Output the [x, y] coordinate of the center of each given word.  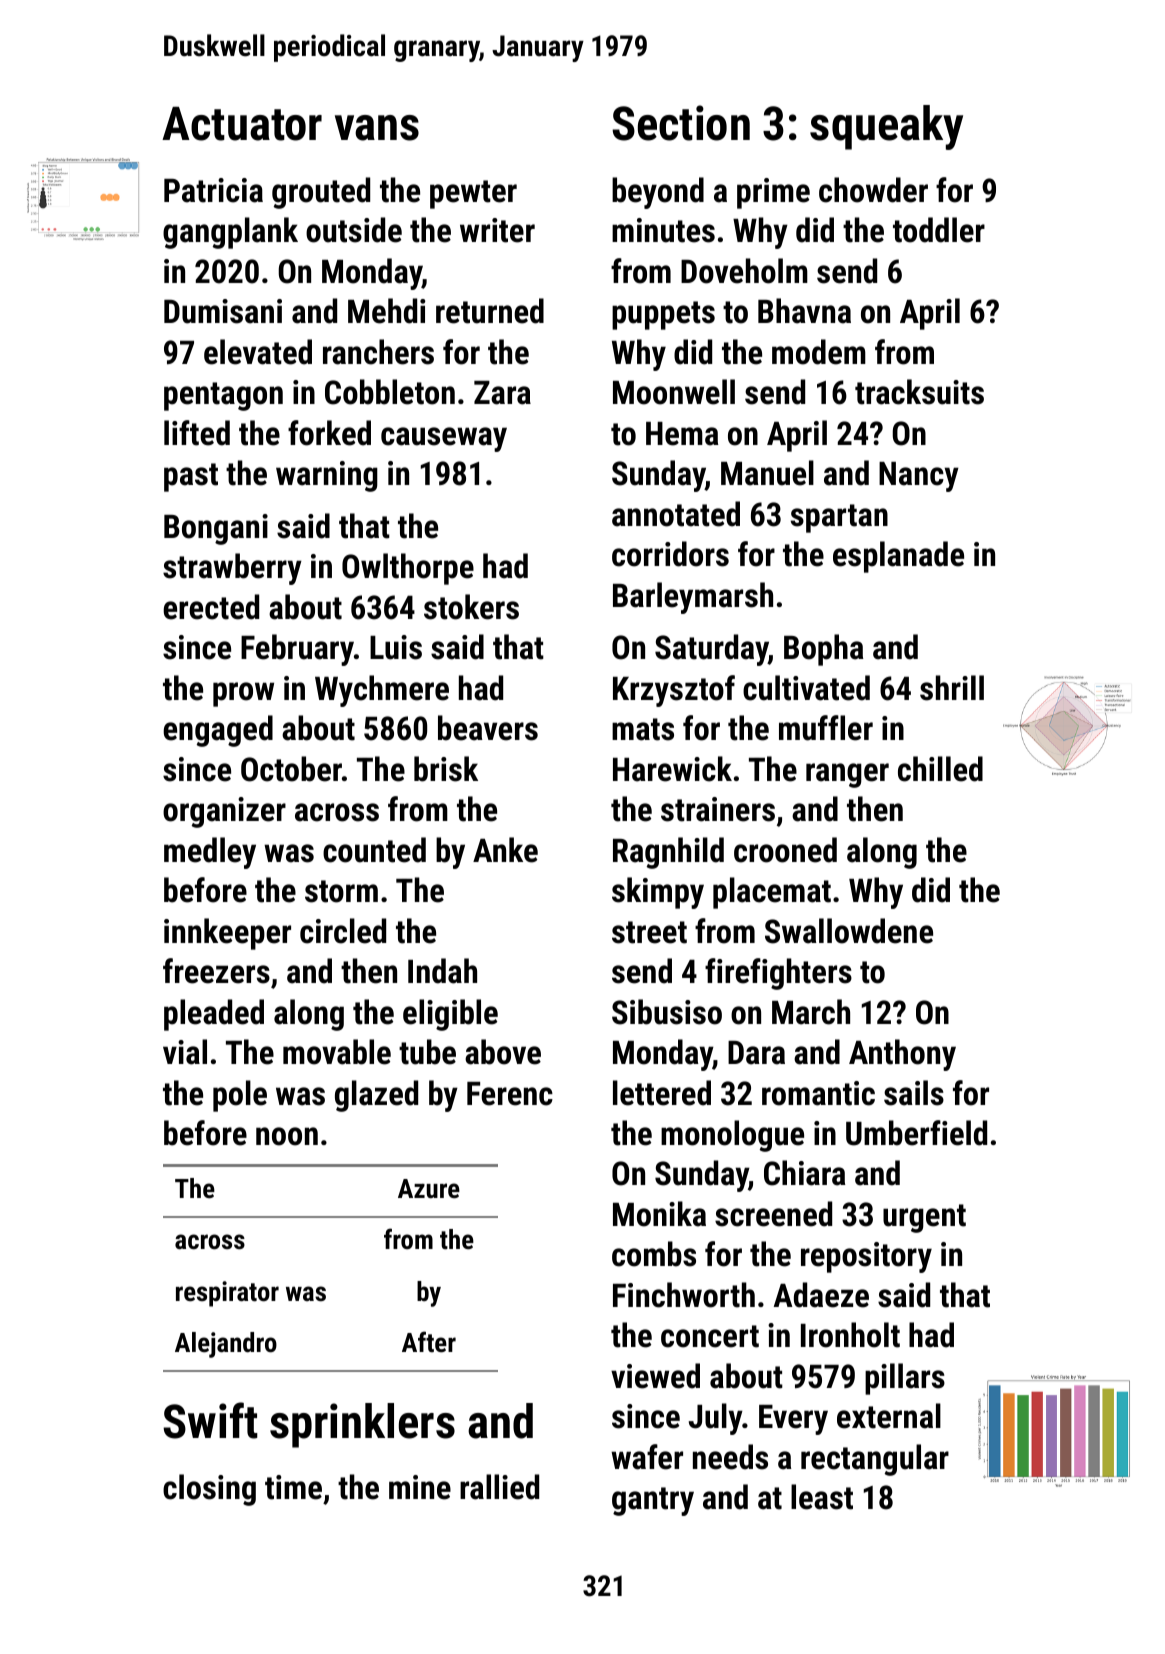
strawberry [232, 569]
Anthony [902, 1055]
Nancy [919, 477]
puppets [663, 315]
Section [681, 123]
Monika [659, 1214]
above [503, 1052]
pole [240, 1096]
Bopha [824, 650]
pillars [905, 1379]
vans [377, 128]
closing [209, 1490]
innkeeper [227, 934]
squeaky [886, 127]
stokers [471, 607]
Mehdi [386, 311]
